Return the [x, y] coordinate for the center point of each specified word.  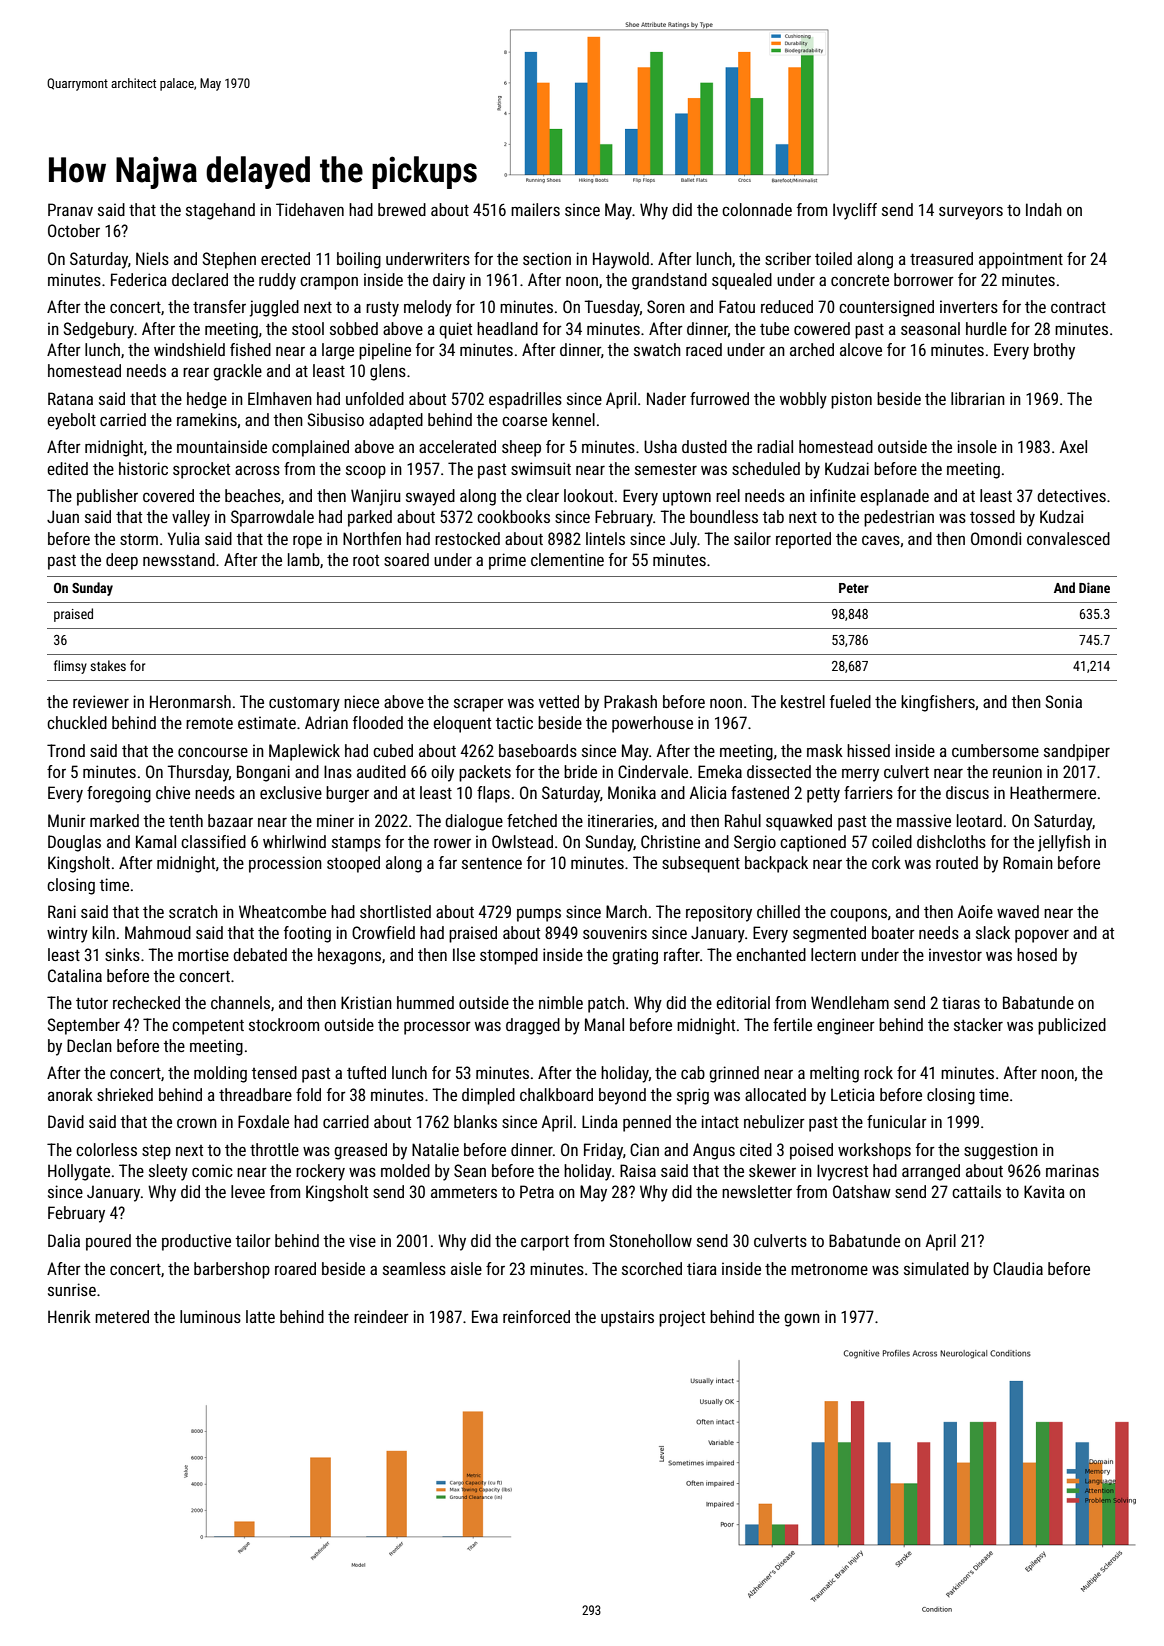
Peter [854, 588]
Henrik [69, 1316]
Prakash [630, 701]
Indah [1044, 209]
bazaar [230, 820]
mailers [535, 209]
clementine [567, 559]
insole [977, 446]
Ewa [485, 1316]
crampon [329, 283]
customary [304, 704]
